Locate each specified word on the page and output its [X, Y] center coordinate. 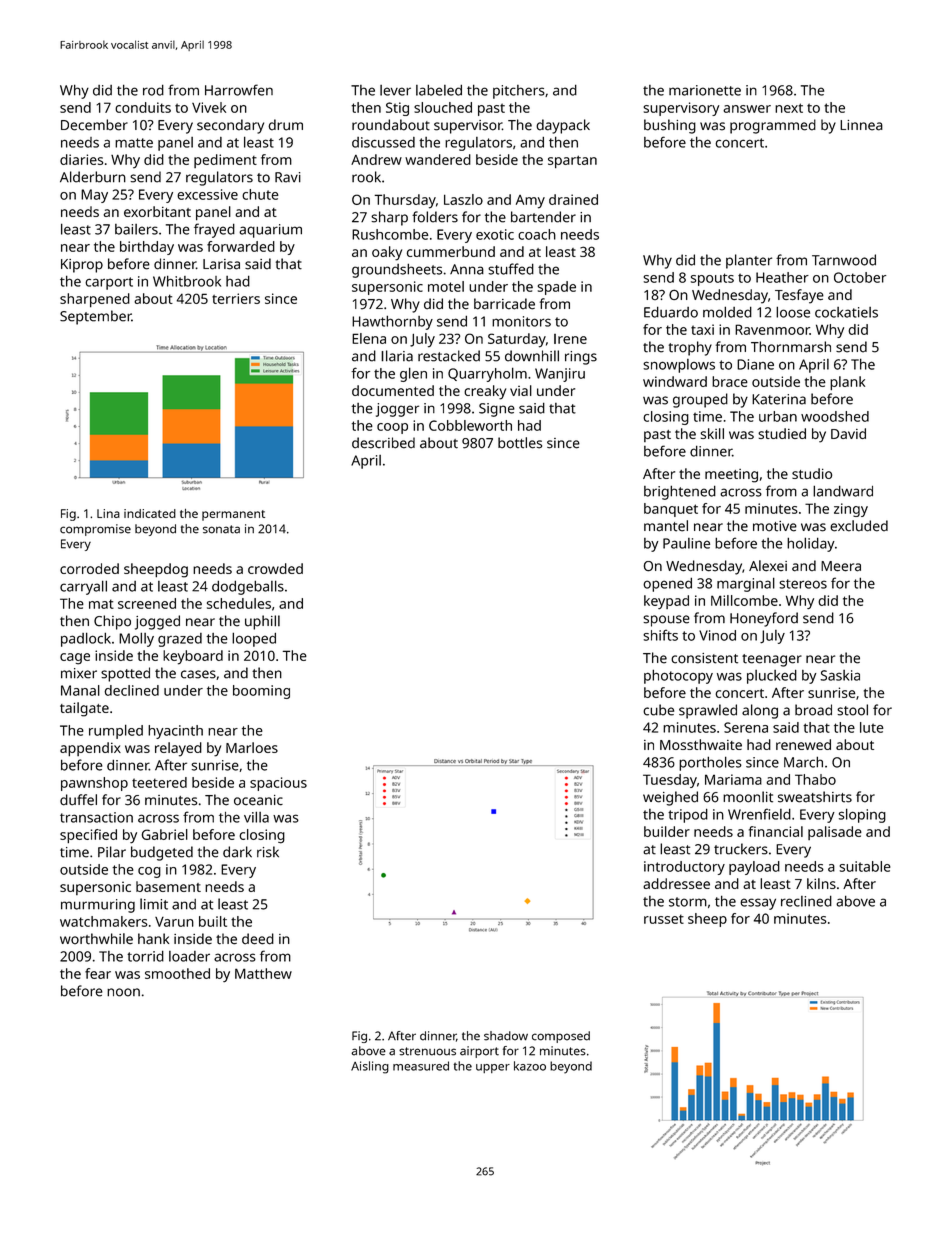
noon [123, 992]
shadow [506, 1036]
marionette [705, 90]
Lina [108, 513]
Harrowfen [239, 90]
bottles [520, 443]
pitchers [519, 92]
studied [782, 433]
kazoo [530, 1066]
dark [237, 852]
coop [392, 428]
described [383, 443]
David [848, 433]
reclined [806, 901]
